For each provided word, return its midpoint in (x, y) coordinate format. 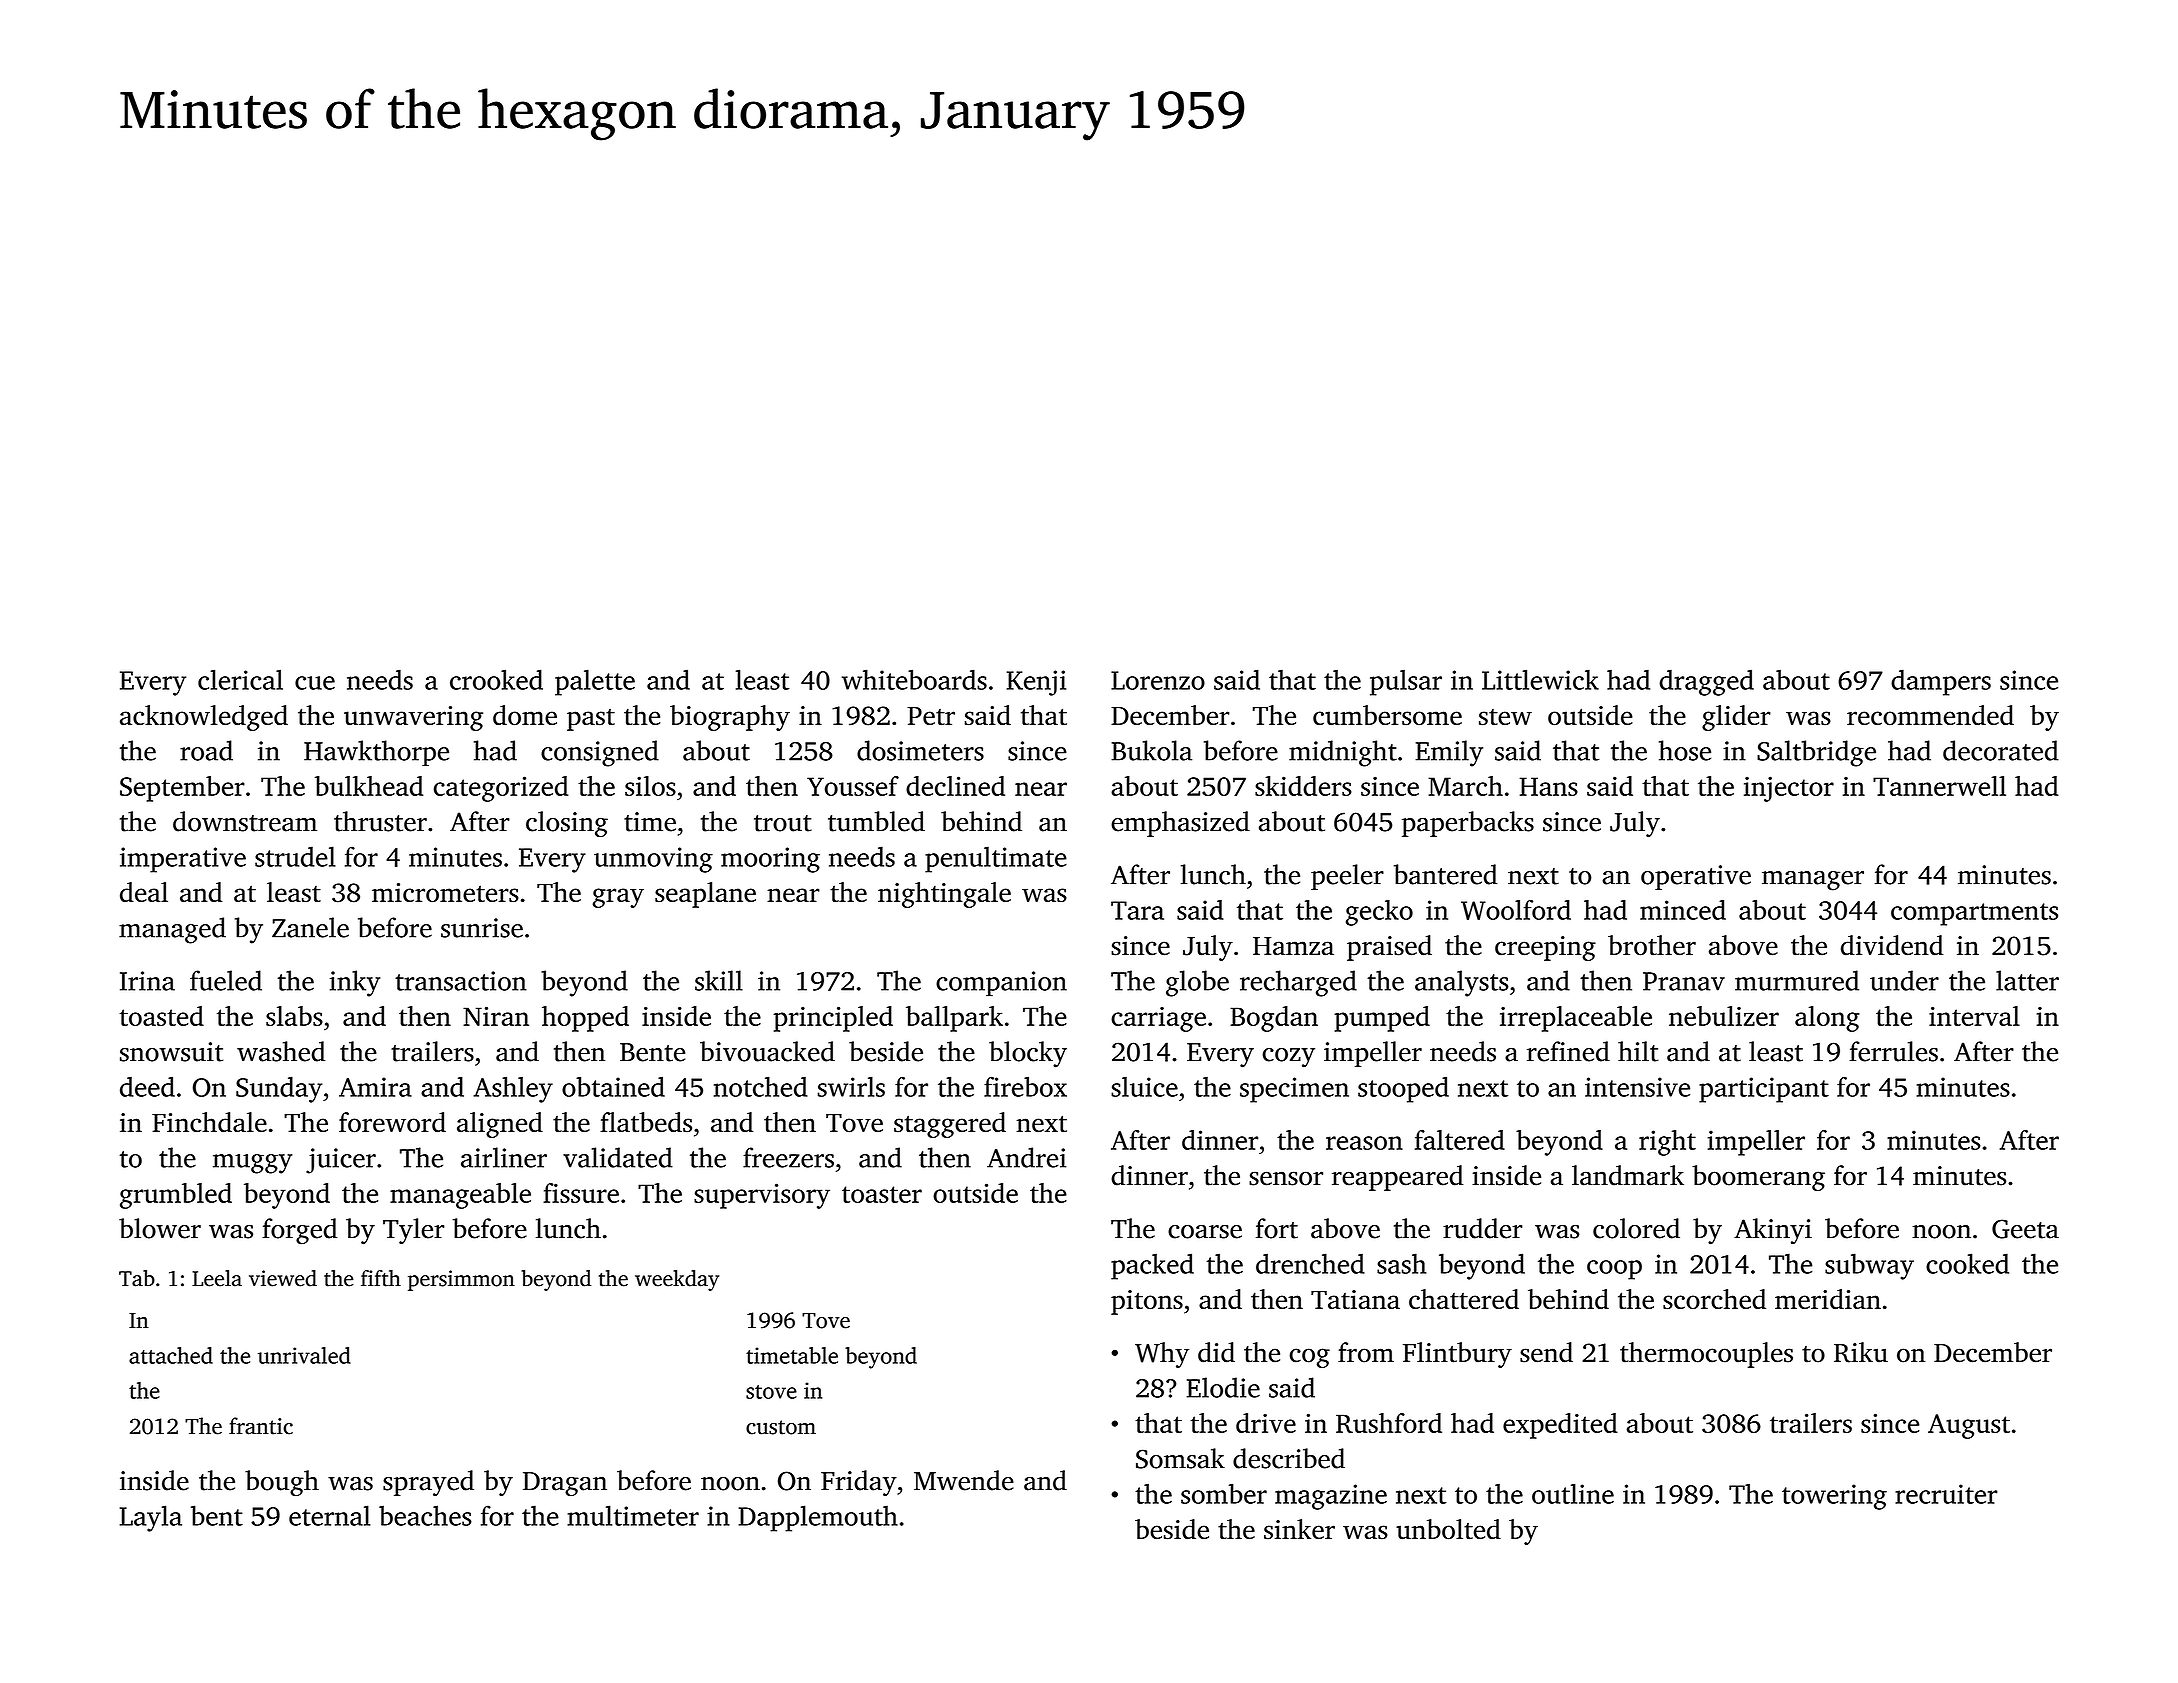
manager (1813, 881)
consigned (600, 753)
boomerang (1758, 1178)
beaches (425, 1515)
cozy (1288, 1058)
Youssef (853, 786)
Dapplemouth (818, 1518)
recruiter (1946, 1494)
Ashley (513, 1089)
